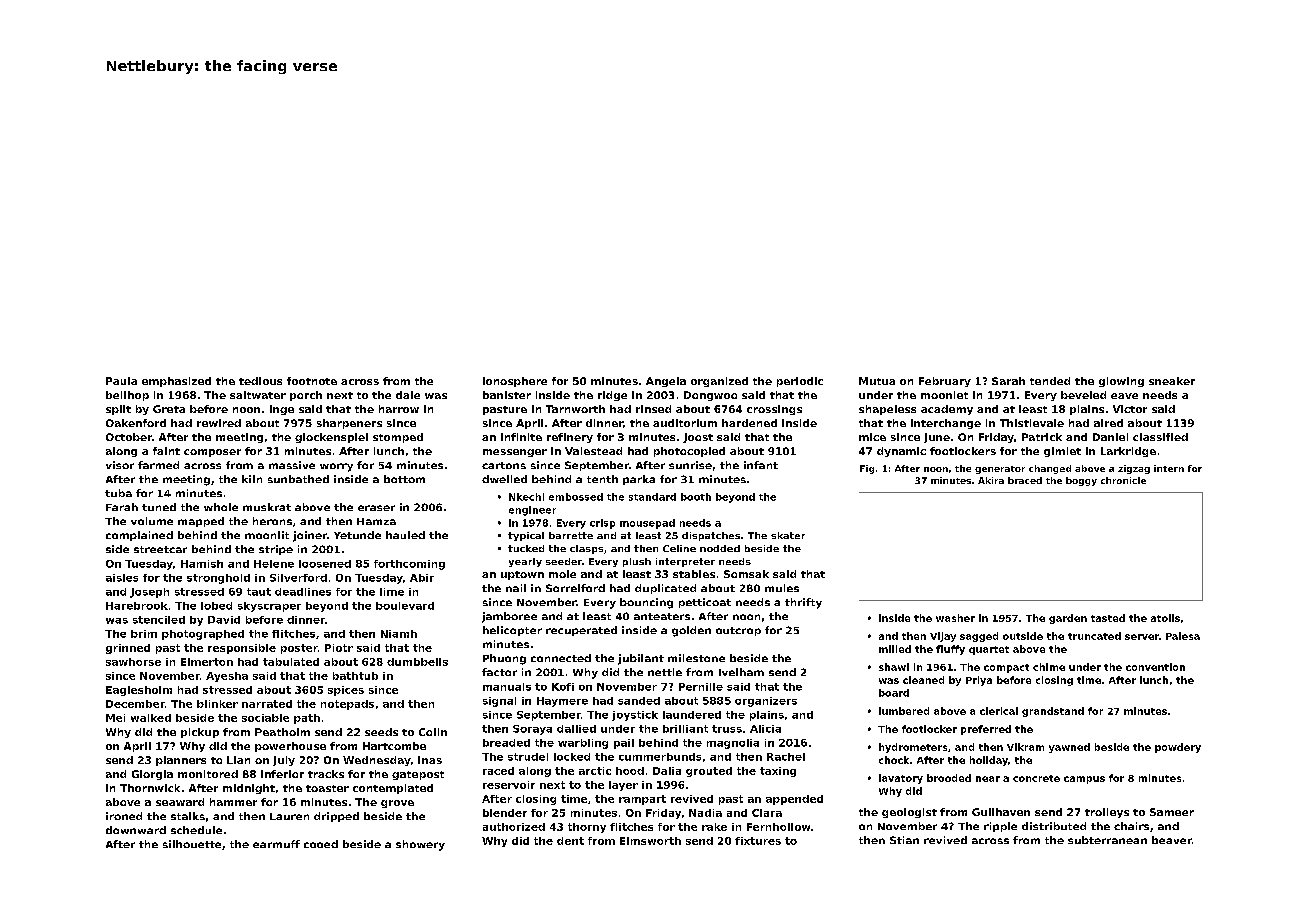 Image resolution: width=1308 pixels, height=924 pixels. I want to click on yearly, so click(525, 562).
